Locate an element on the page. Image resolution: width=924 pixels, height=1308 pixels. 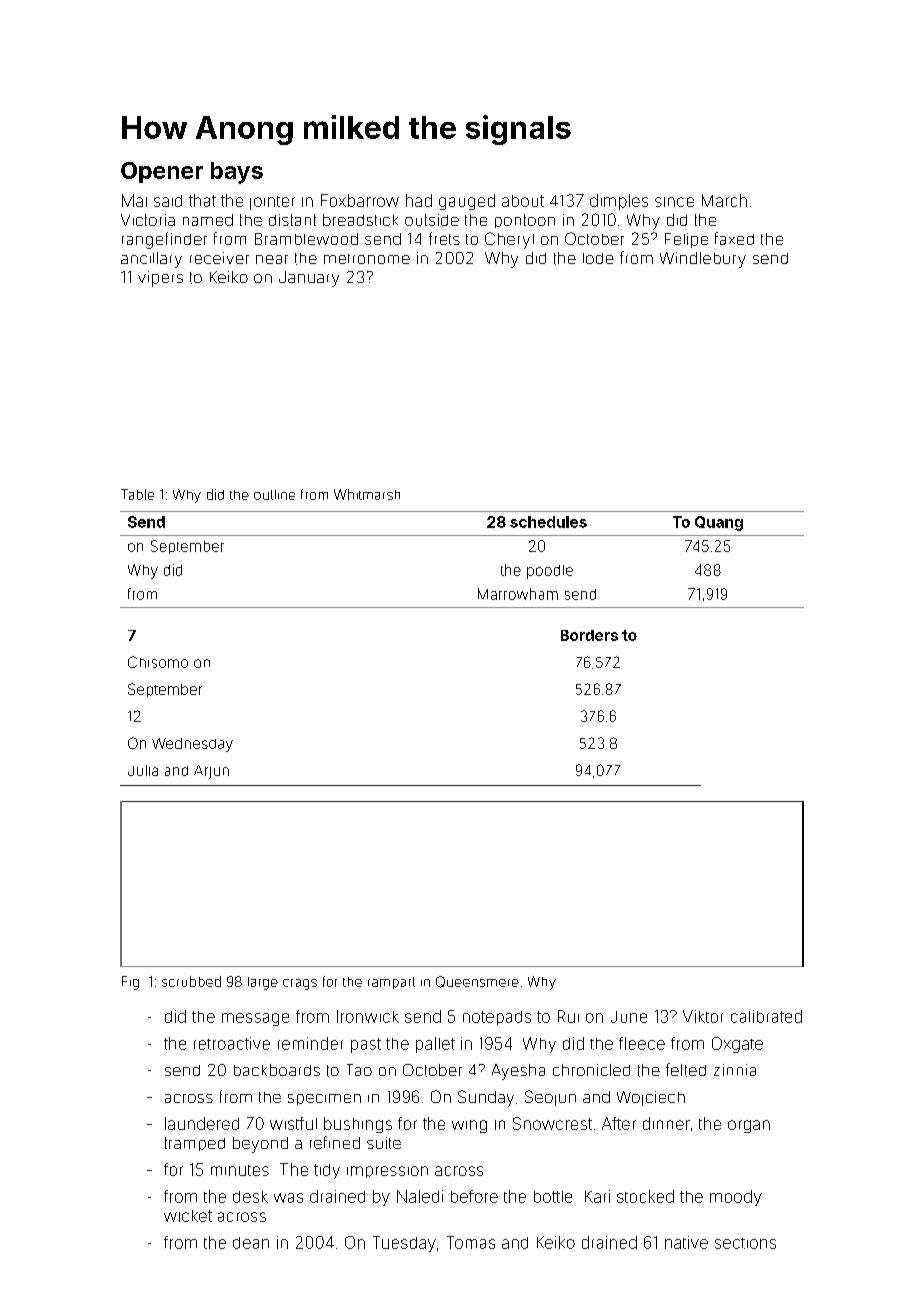
June is located at coordinates (629, 1017).
